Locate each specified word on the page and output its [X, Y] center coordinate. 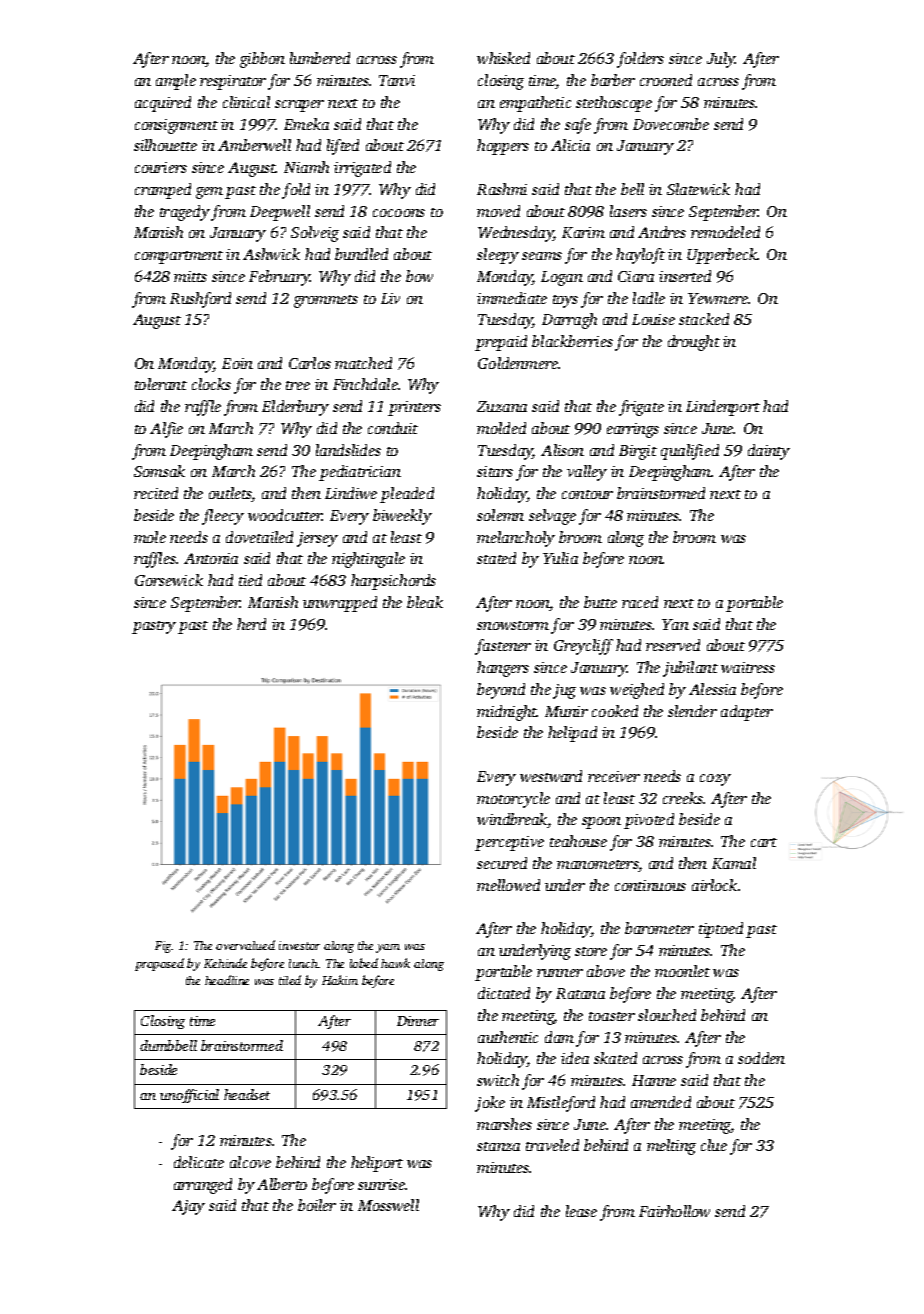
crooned [666, 80]
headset [247, 1094]
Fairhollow [674, 1211]
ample [176, 82]
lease [581, 1211]
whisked [503, 58]
